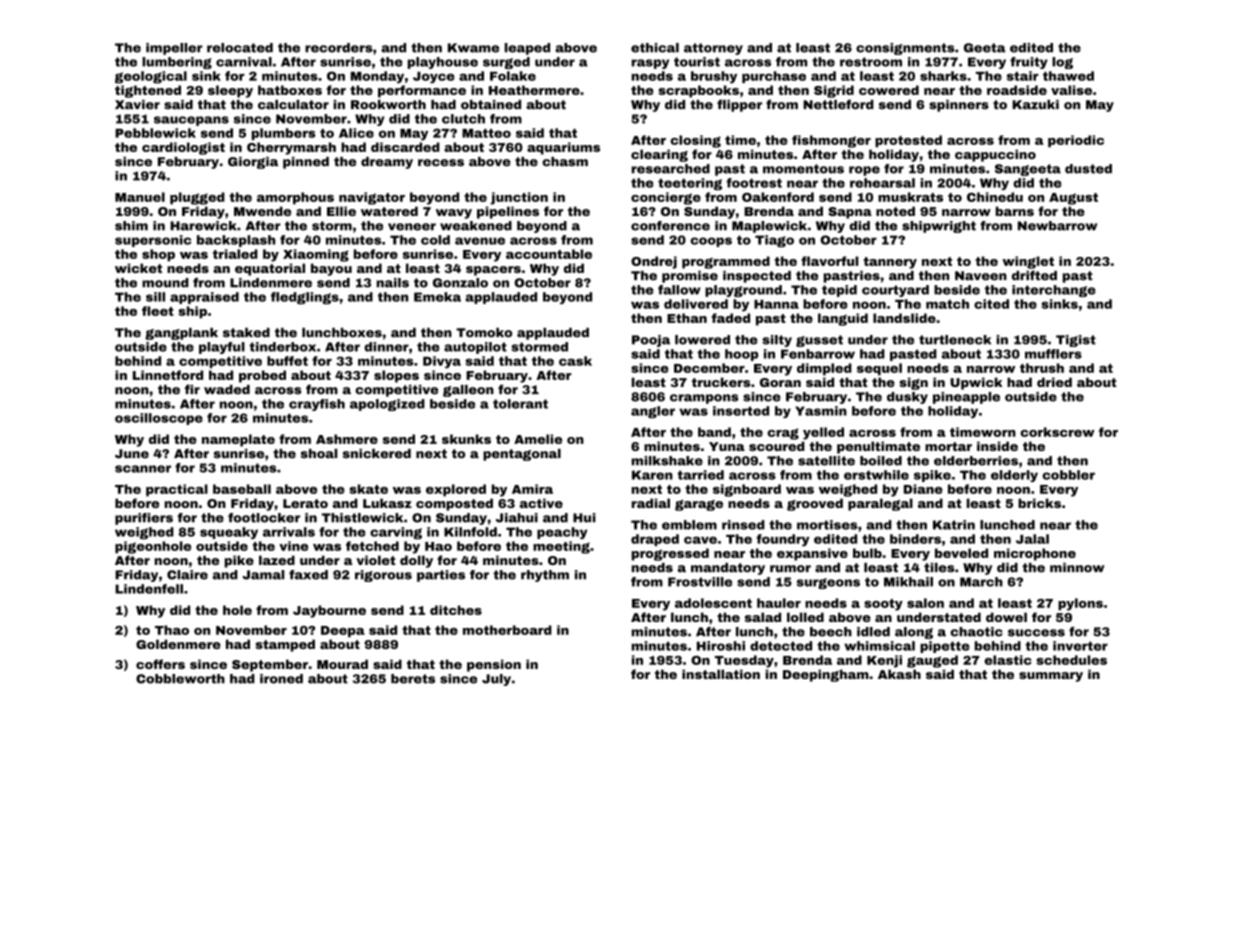 The height and width of the screenshot is (952, 1233). What do you see at coordinates (174, 49) in the screenshot?
I see `impeller` at bounding box center [174, 49].
